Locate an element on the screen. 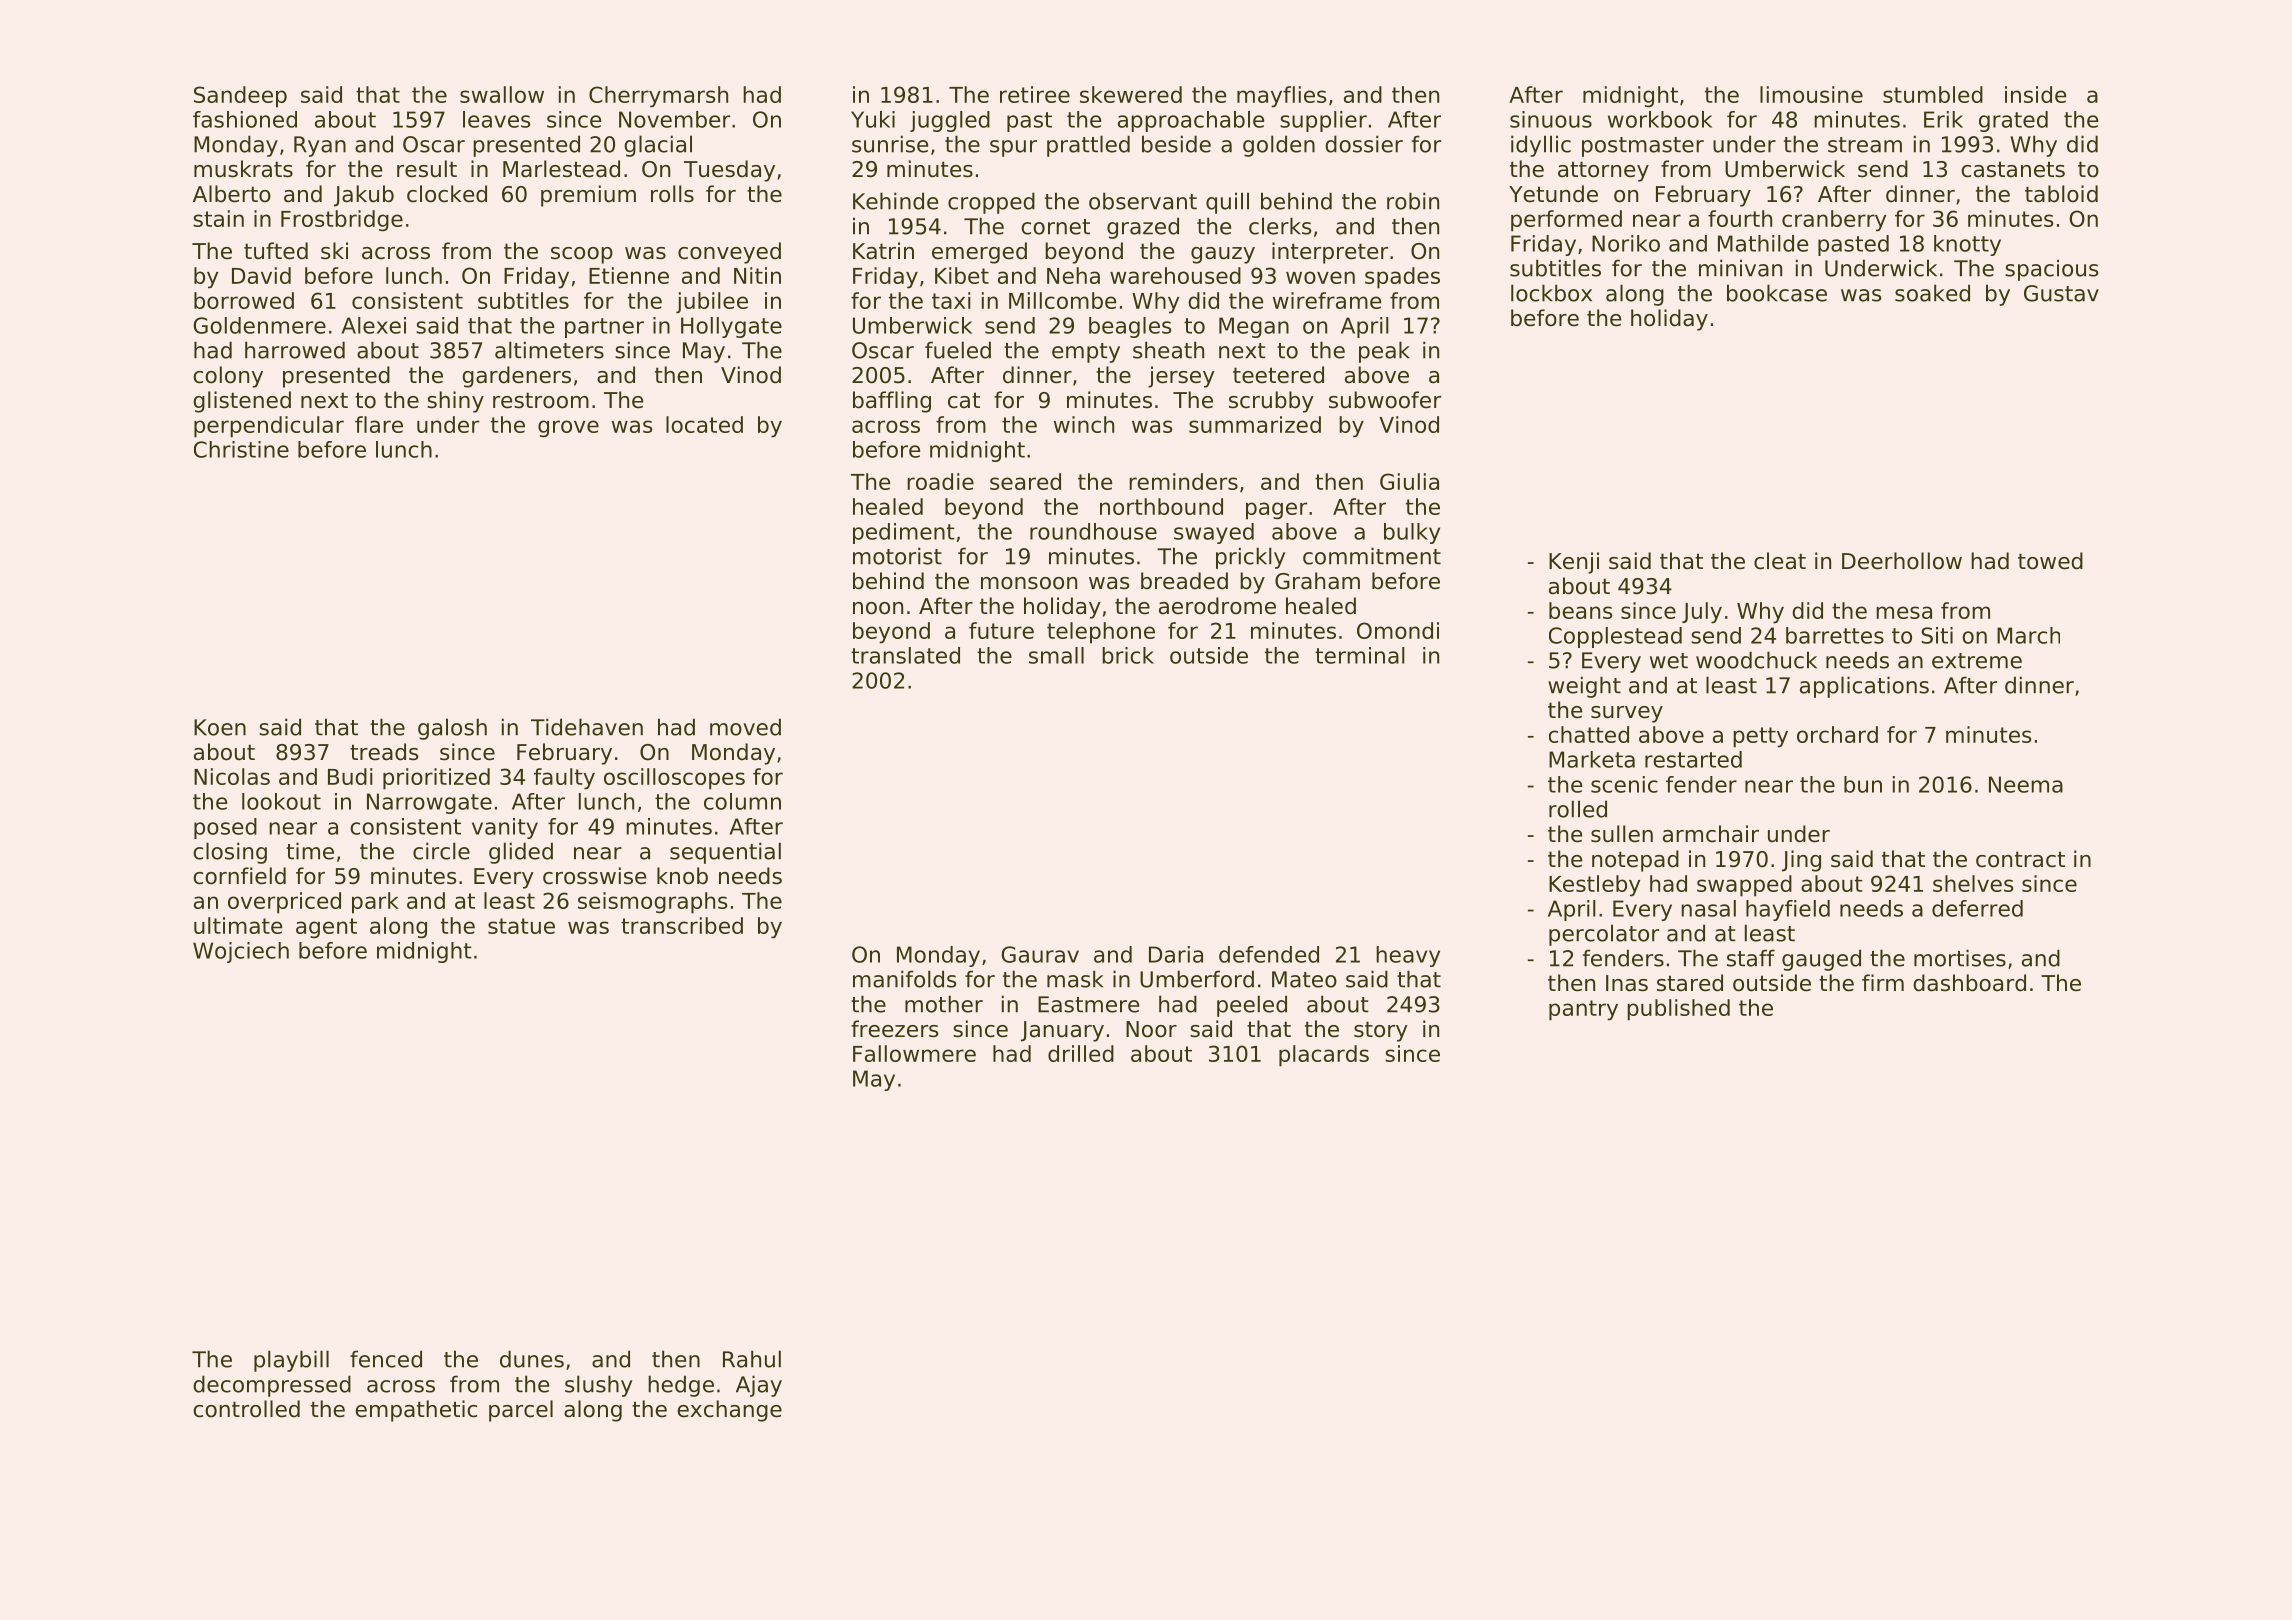 The width and height of the screenshot is (2292, 1620). grated is located at coordinates (2013, 121).
